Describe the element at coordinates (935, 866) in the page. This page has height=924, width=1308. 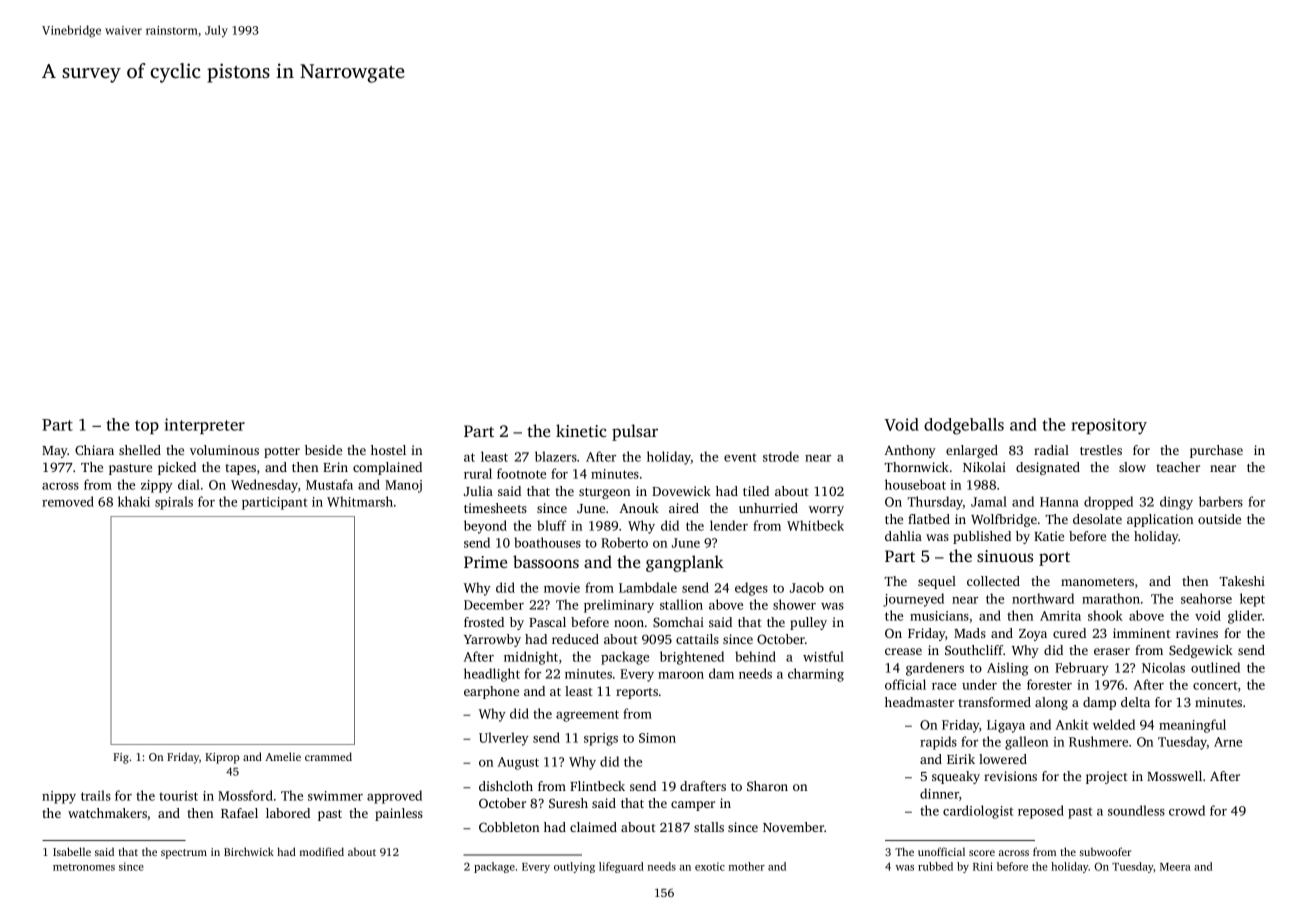
I see `rubbed` at that location.
